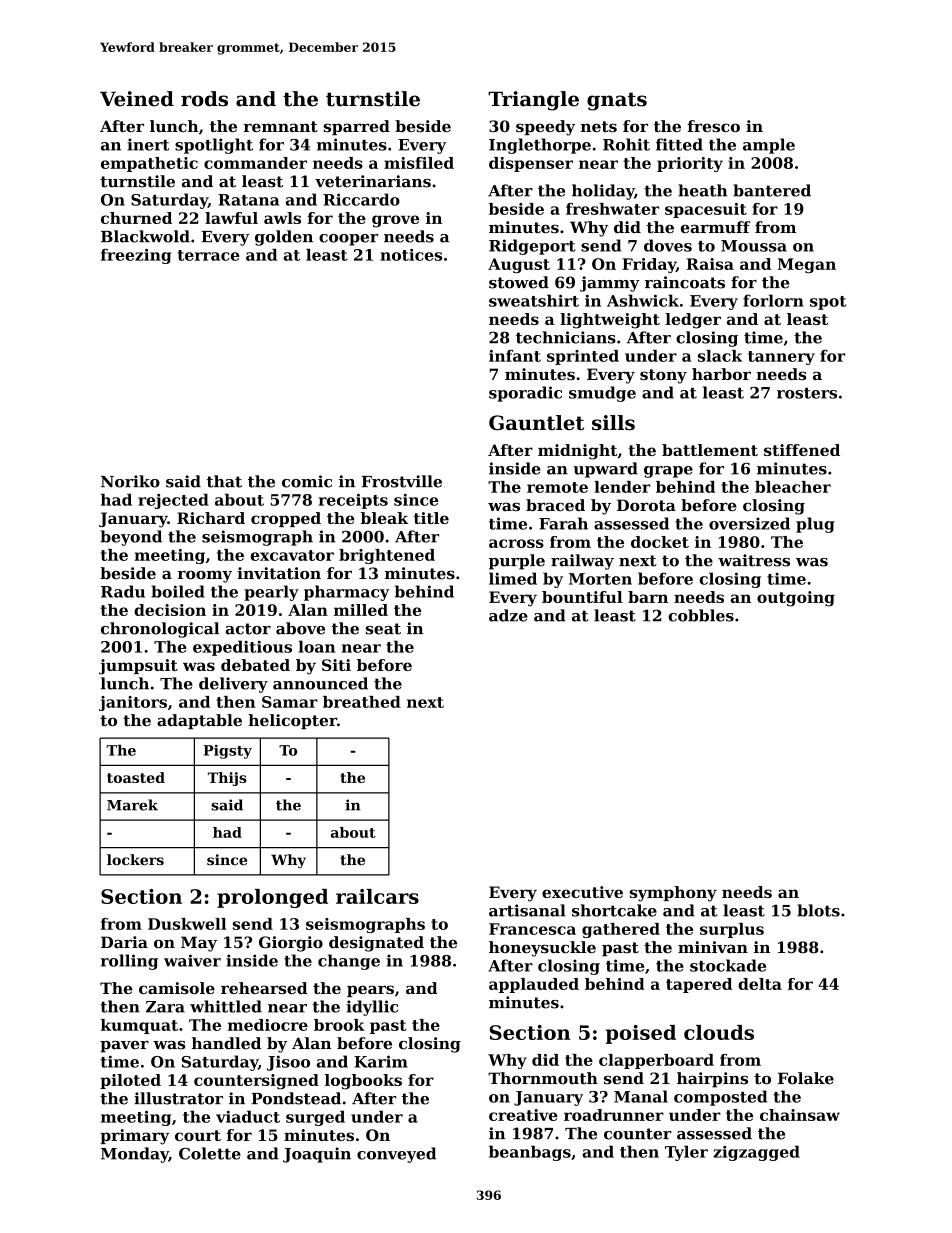  I want to click on Radu, so click(123, 591).
